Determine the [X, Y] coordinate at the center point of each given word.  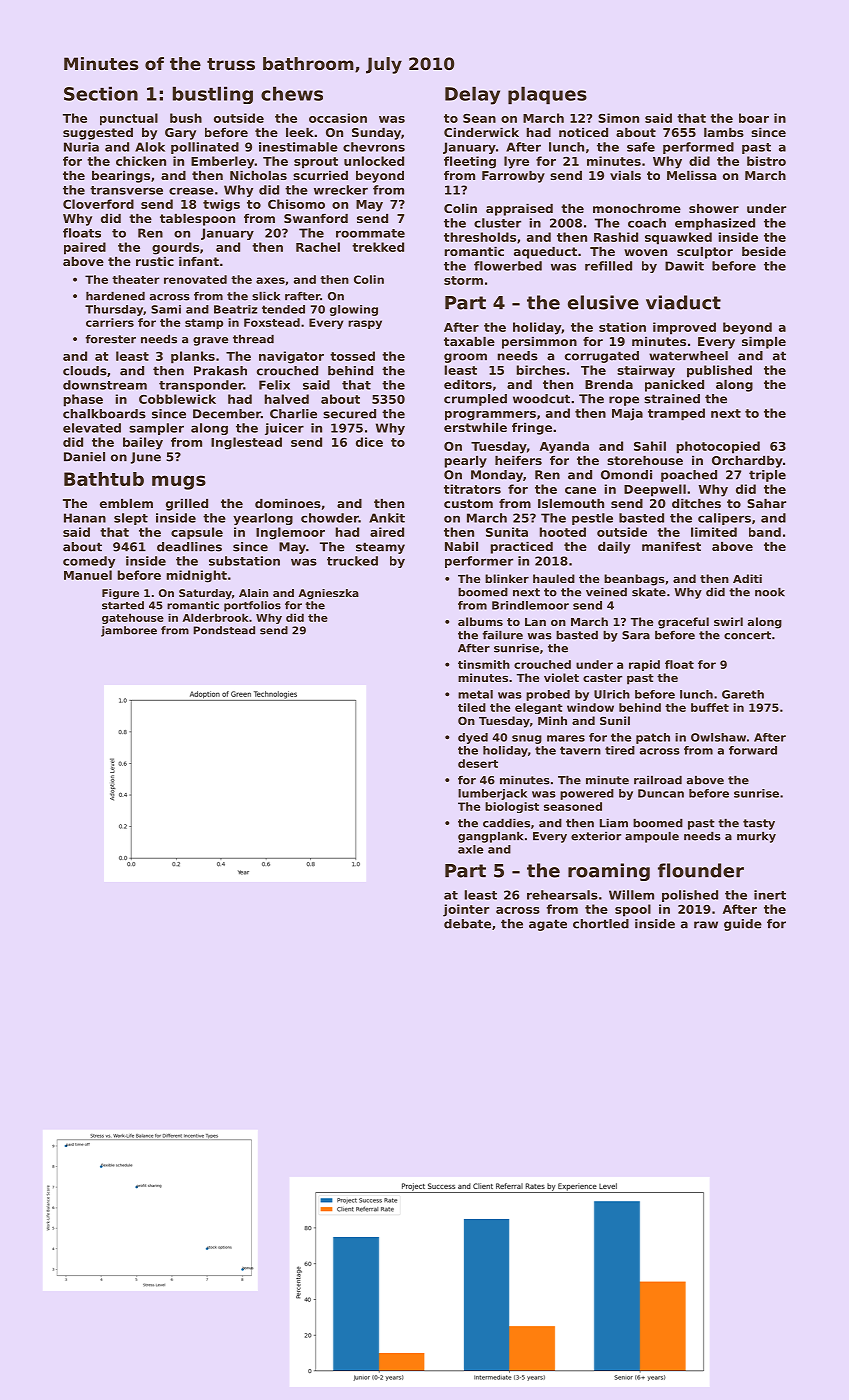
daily [614, 548]
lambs [724, 132]
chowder [330, 518]
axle [471, 849]
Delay [472, 95]
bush [186, 118]
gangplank [490, 837]
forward [753, 750]
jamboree [129, 631]
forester [111, 339]
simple [764, 343]
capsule [197, 533]
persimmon [539, 343]
